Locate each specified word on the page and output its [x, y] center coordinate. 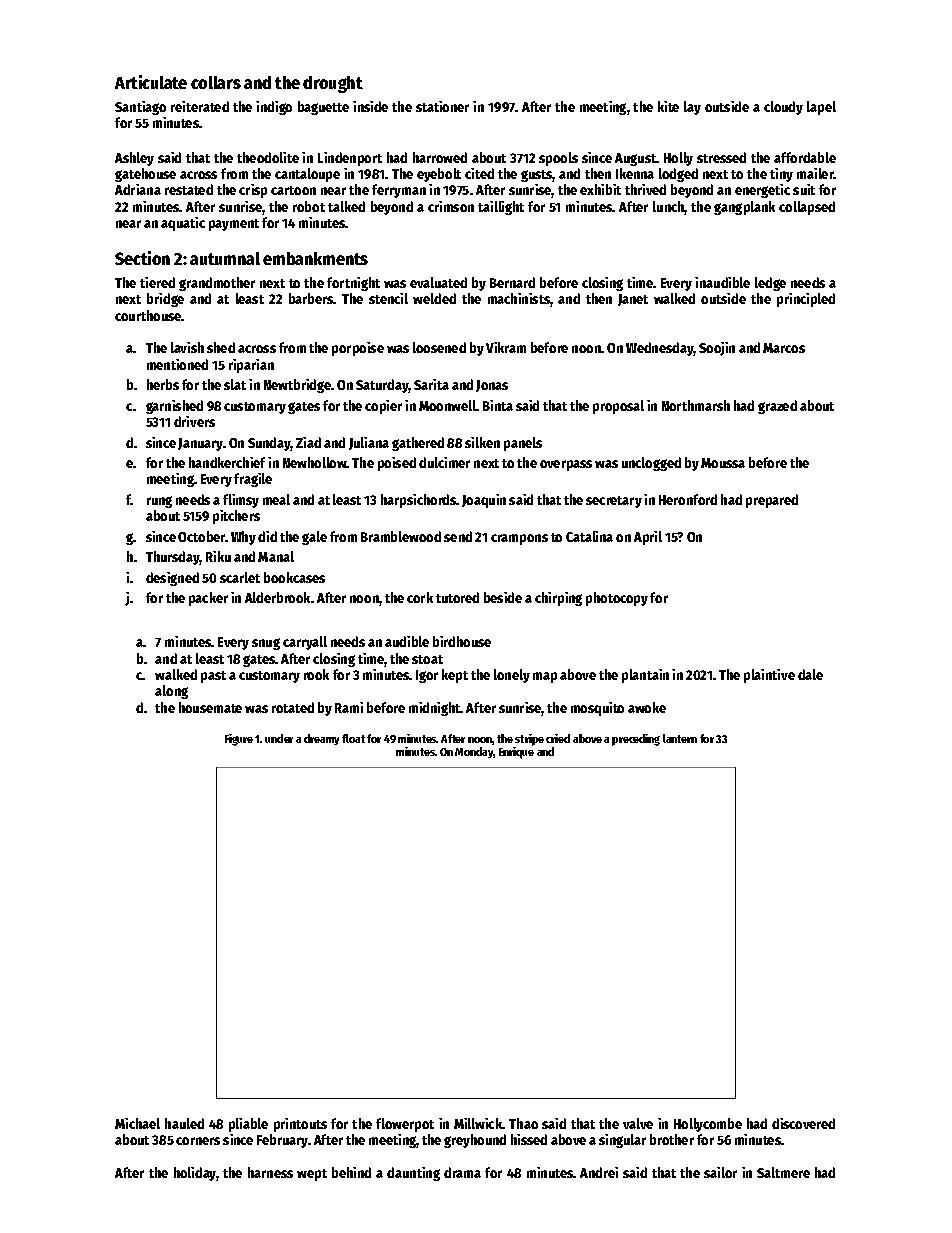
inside [370, 106]
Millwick [478, 1123]
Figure [239, 740]
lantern [680, 738]
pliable [248, 1125]
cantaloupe [307, 175]
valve [638, 1123]
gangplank [744, 208]
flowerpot [405, 1125]
